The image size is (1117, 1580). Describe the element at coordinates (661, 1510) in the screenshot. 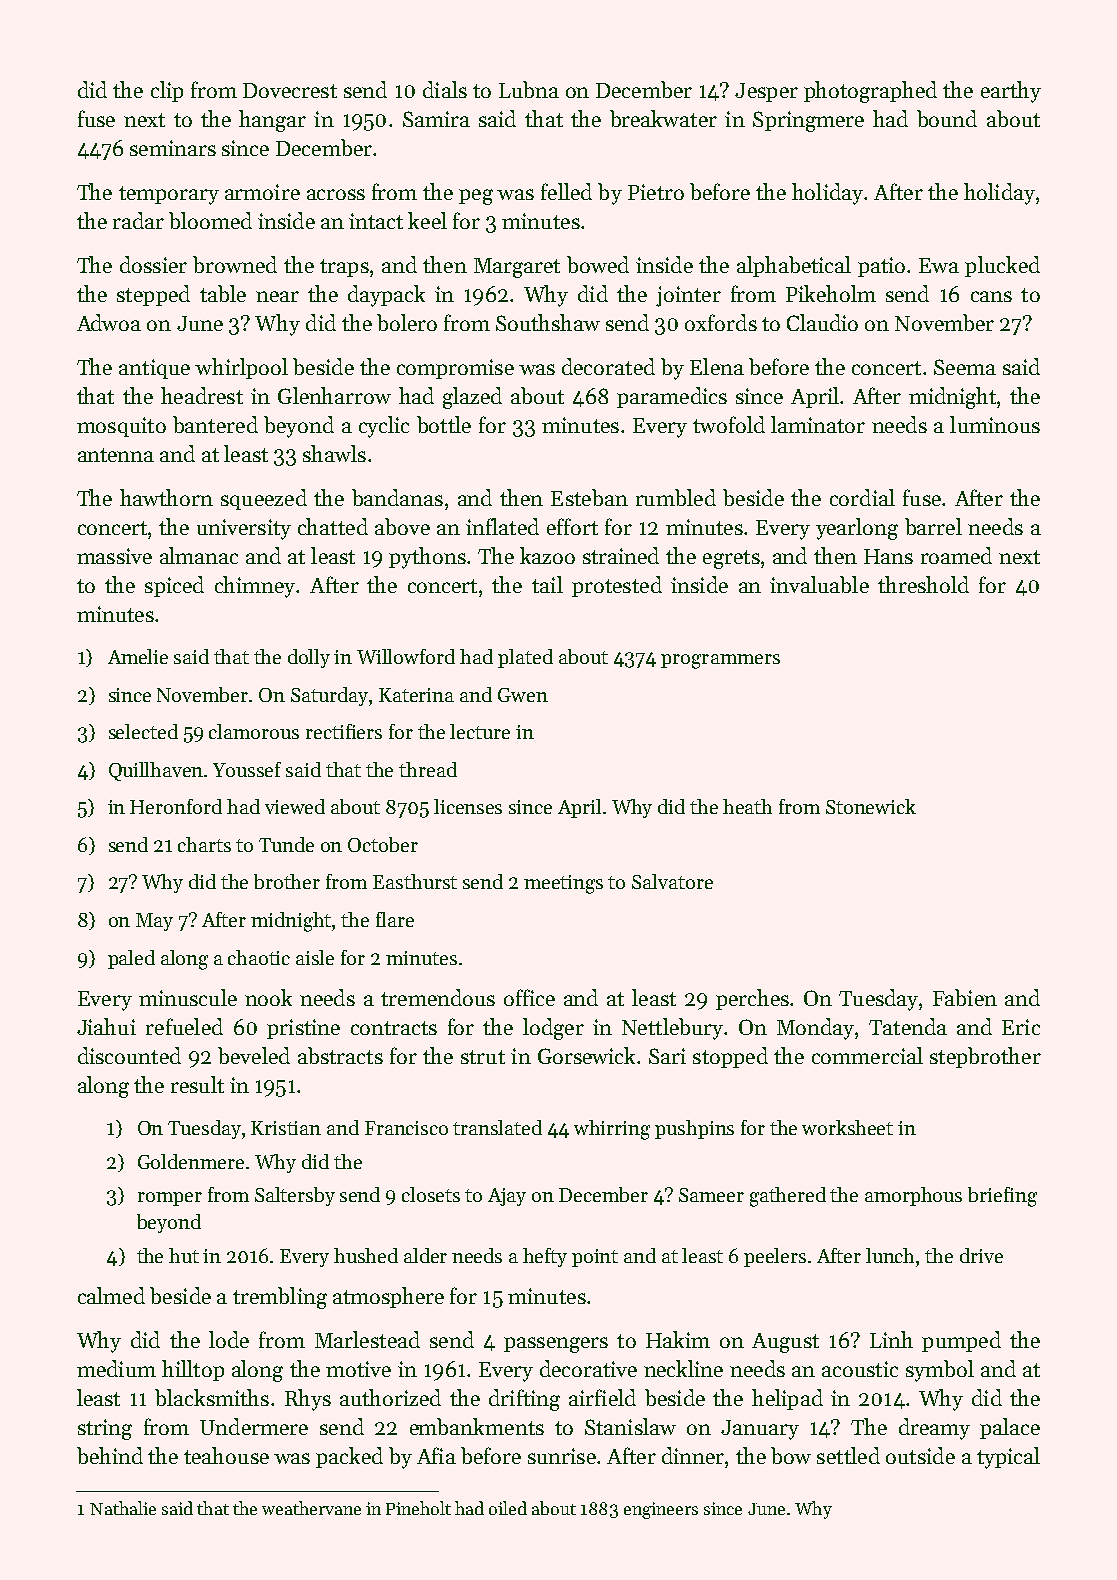

I see `engineers` at that location.
